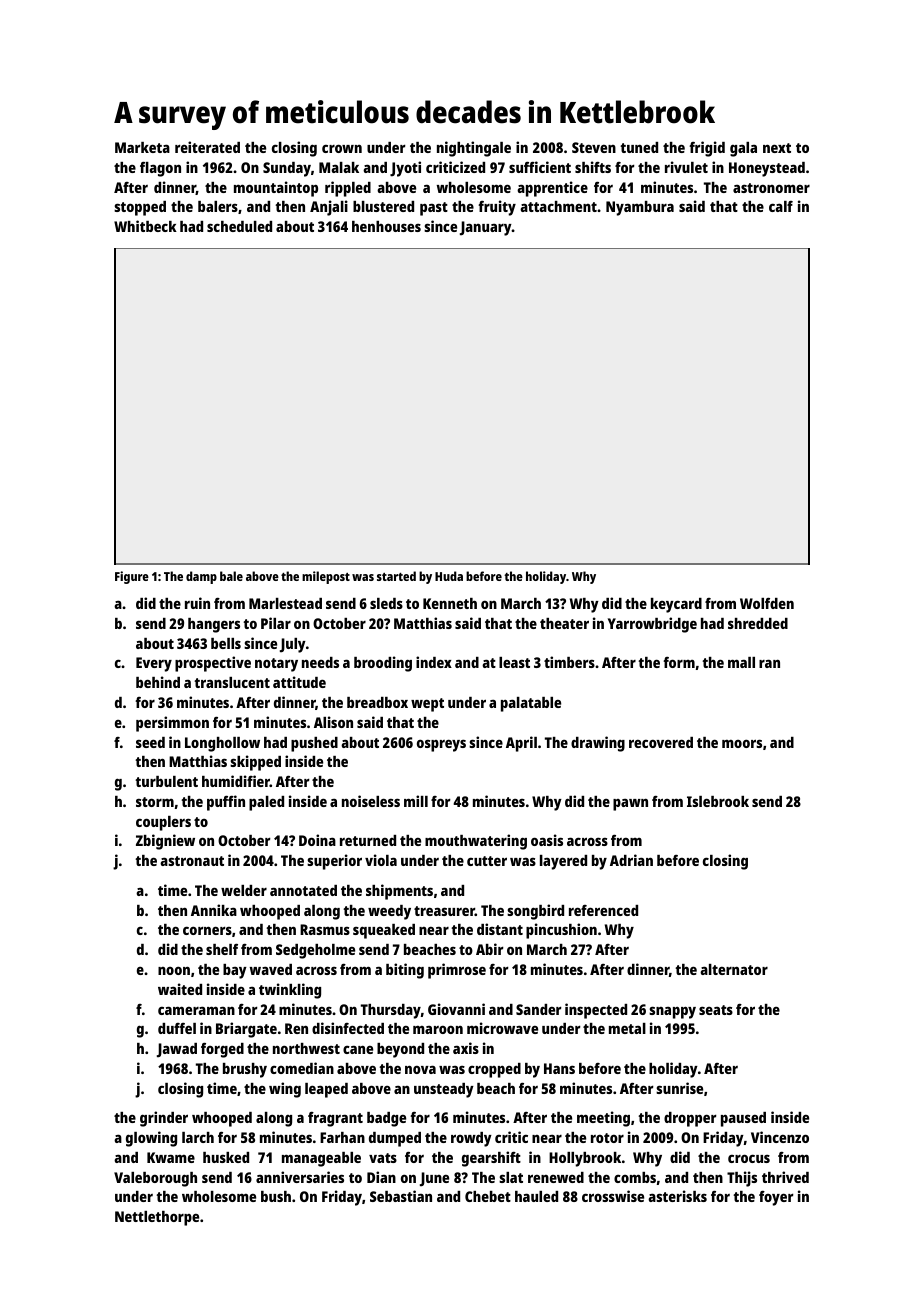 This screenshot has width=924, height=1308. Describe the element at coordinates (157, 1218) in the screenshot. I see `Nettlethorpe` at that location.
